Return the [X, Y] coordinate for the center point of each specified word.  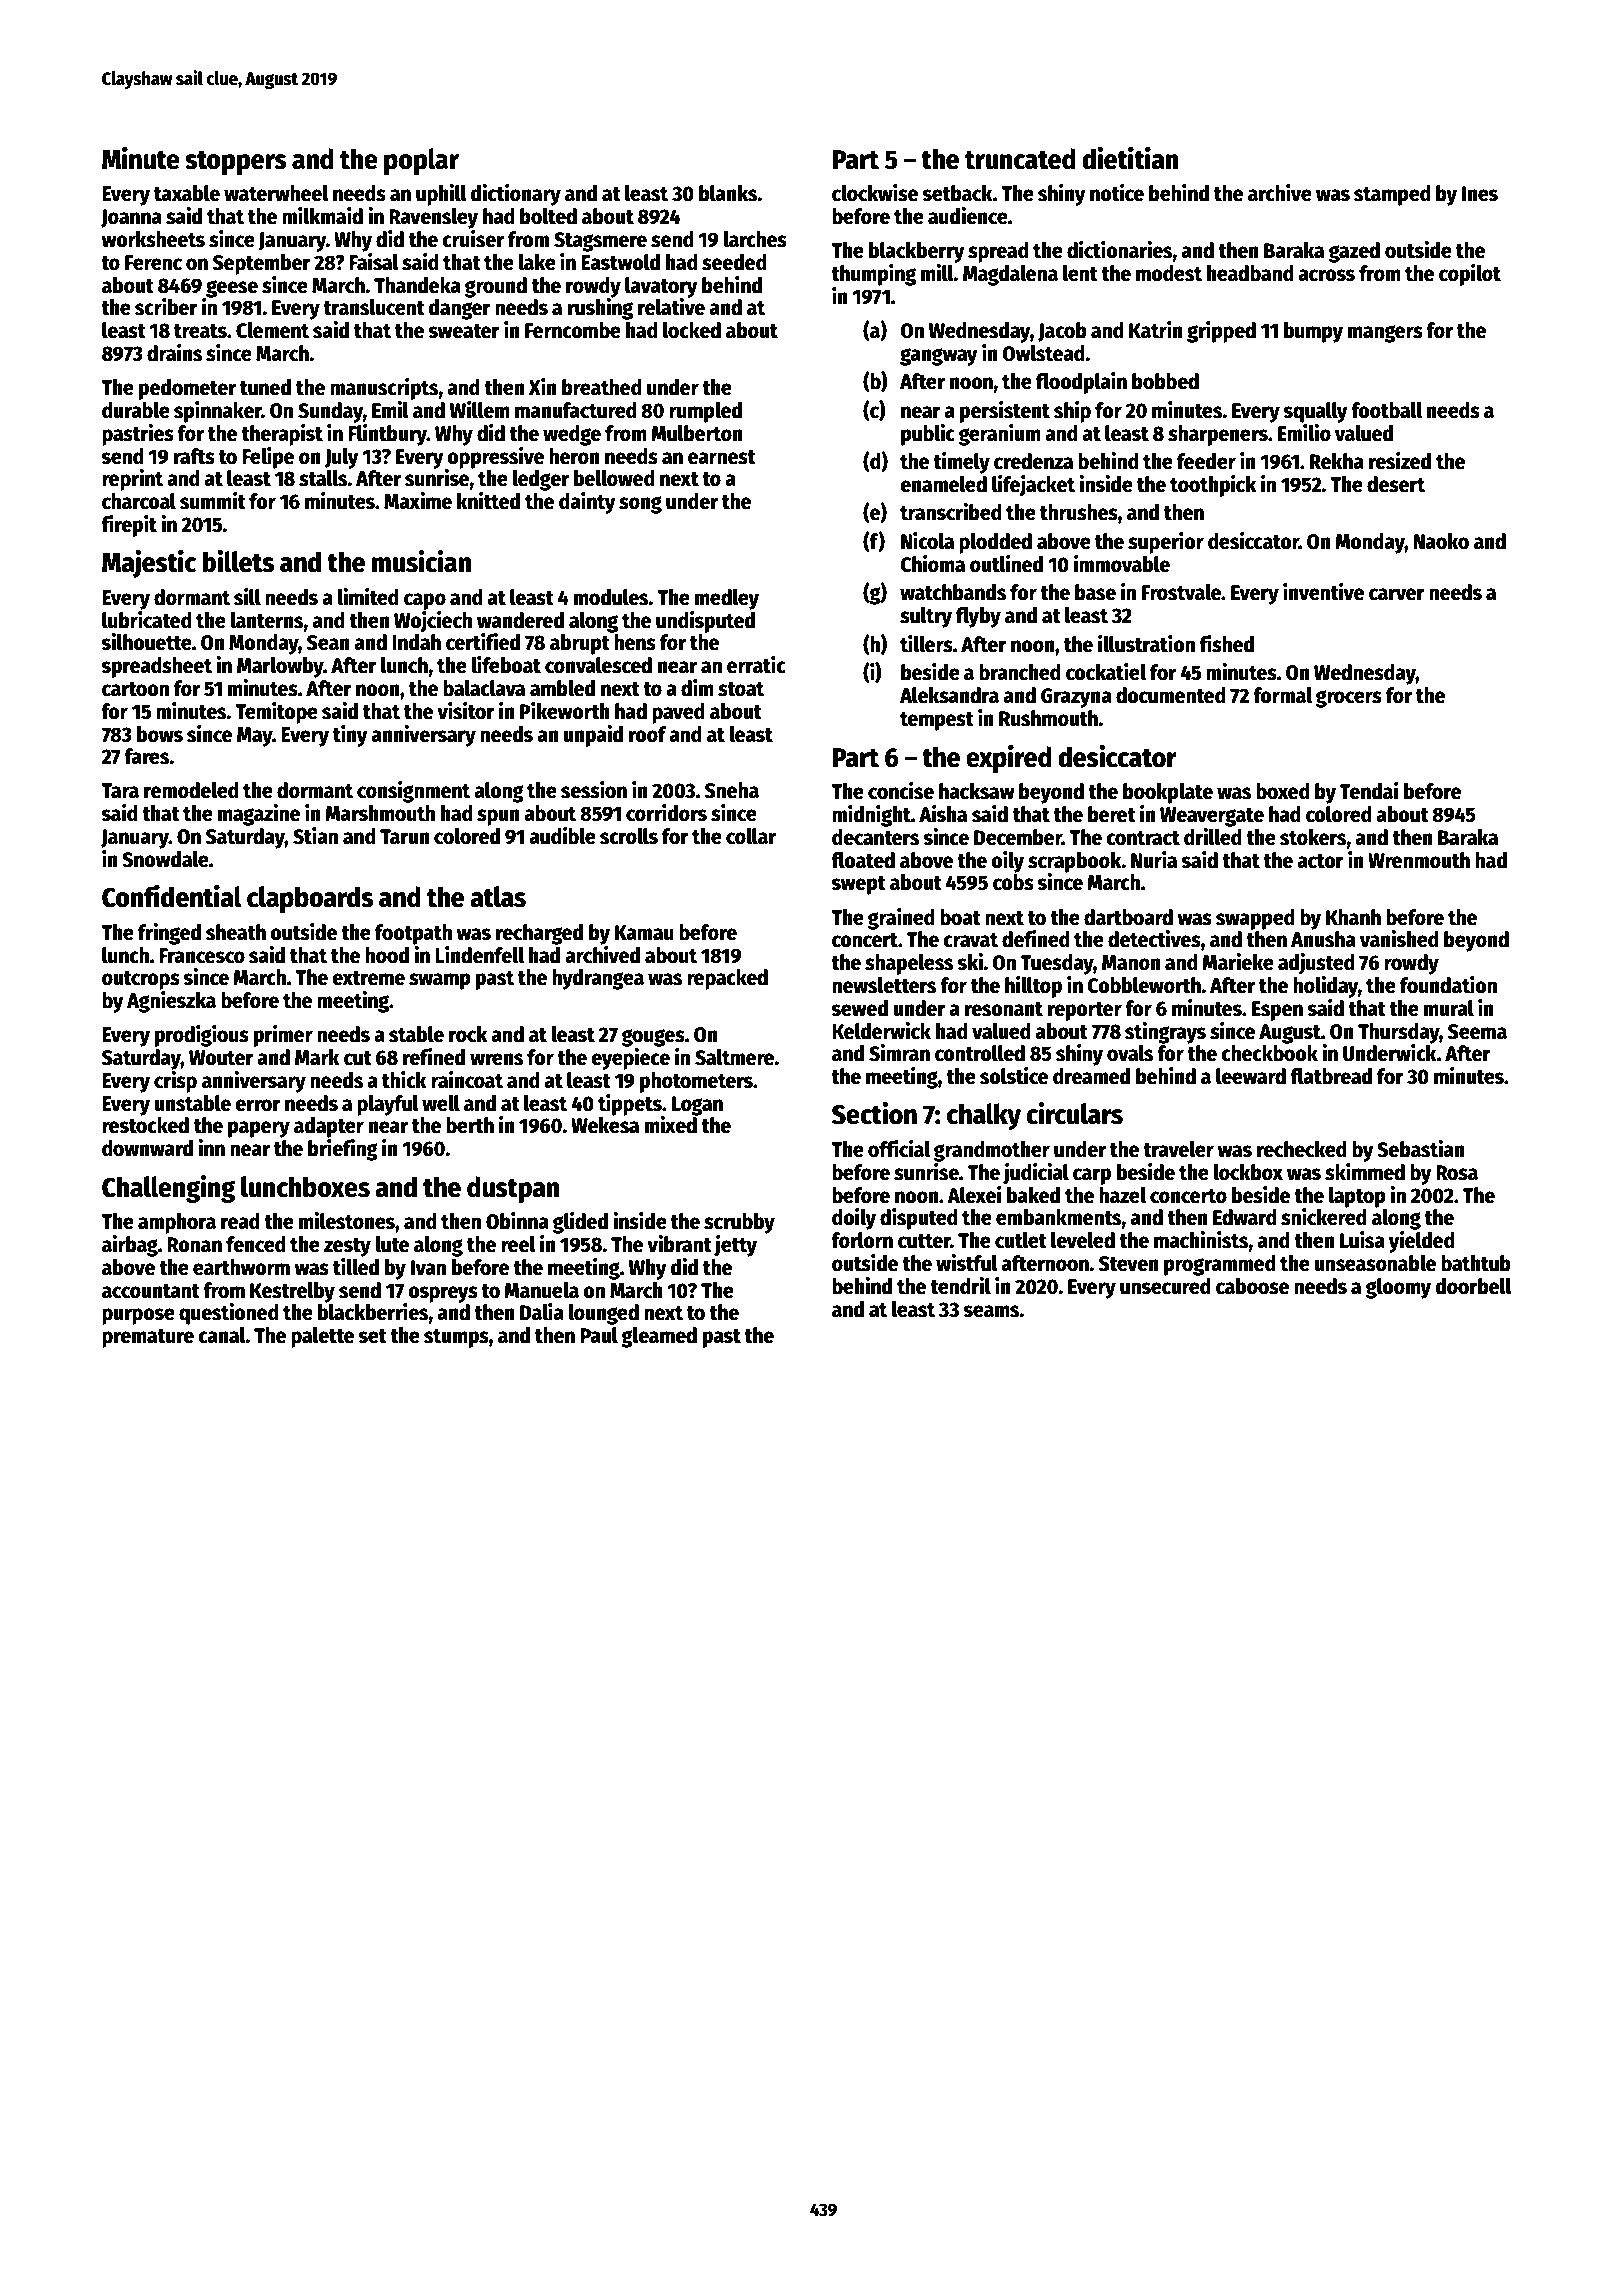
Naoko [1441, 541]
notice [1117, 193]
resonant [1004, 1009]
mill [937, 273]
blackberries [373, 1312]
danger [459, 309]
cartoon [135, 689]
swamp [440, 981]
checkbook [1269, 1053]
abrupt [580, 644]
